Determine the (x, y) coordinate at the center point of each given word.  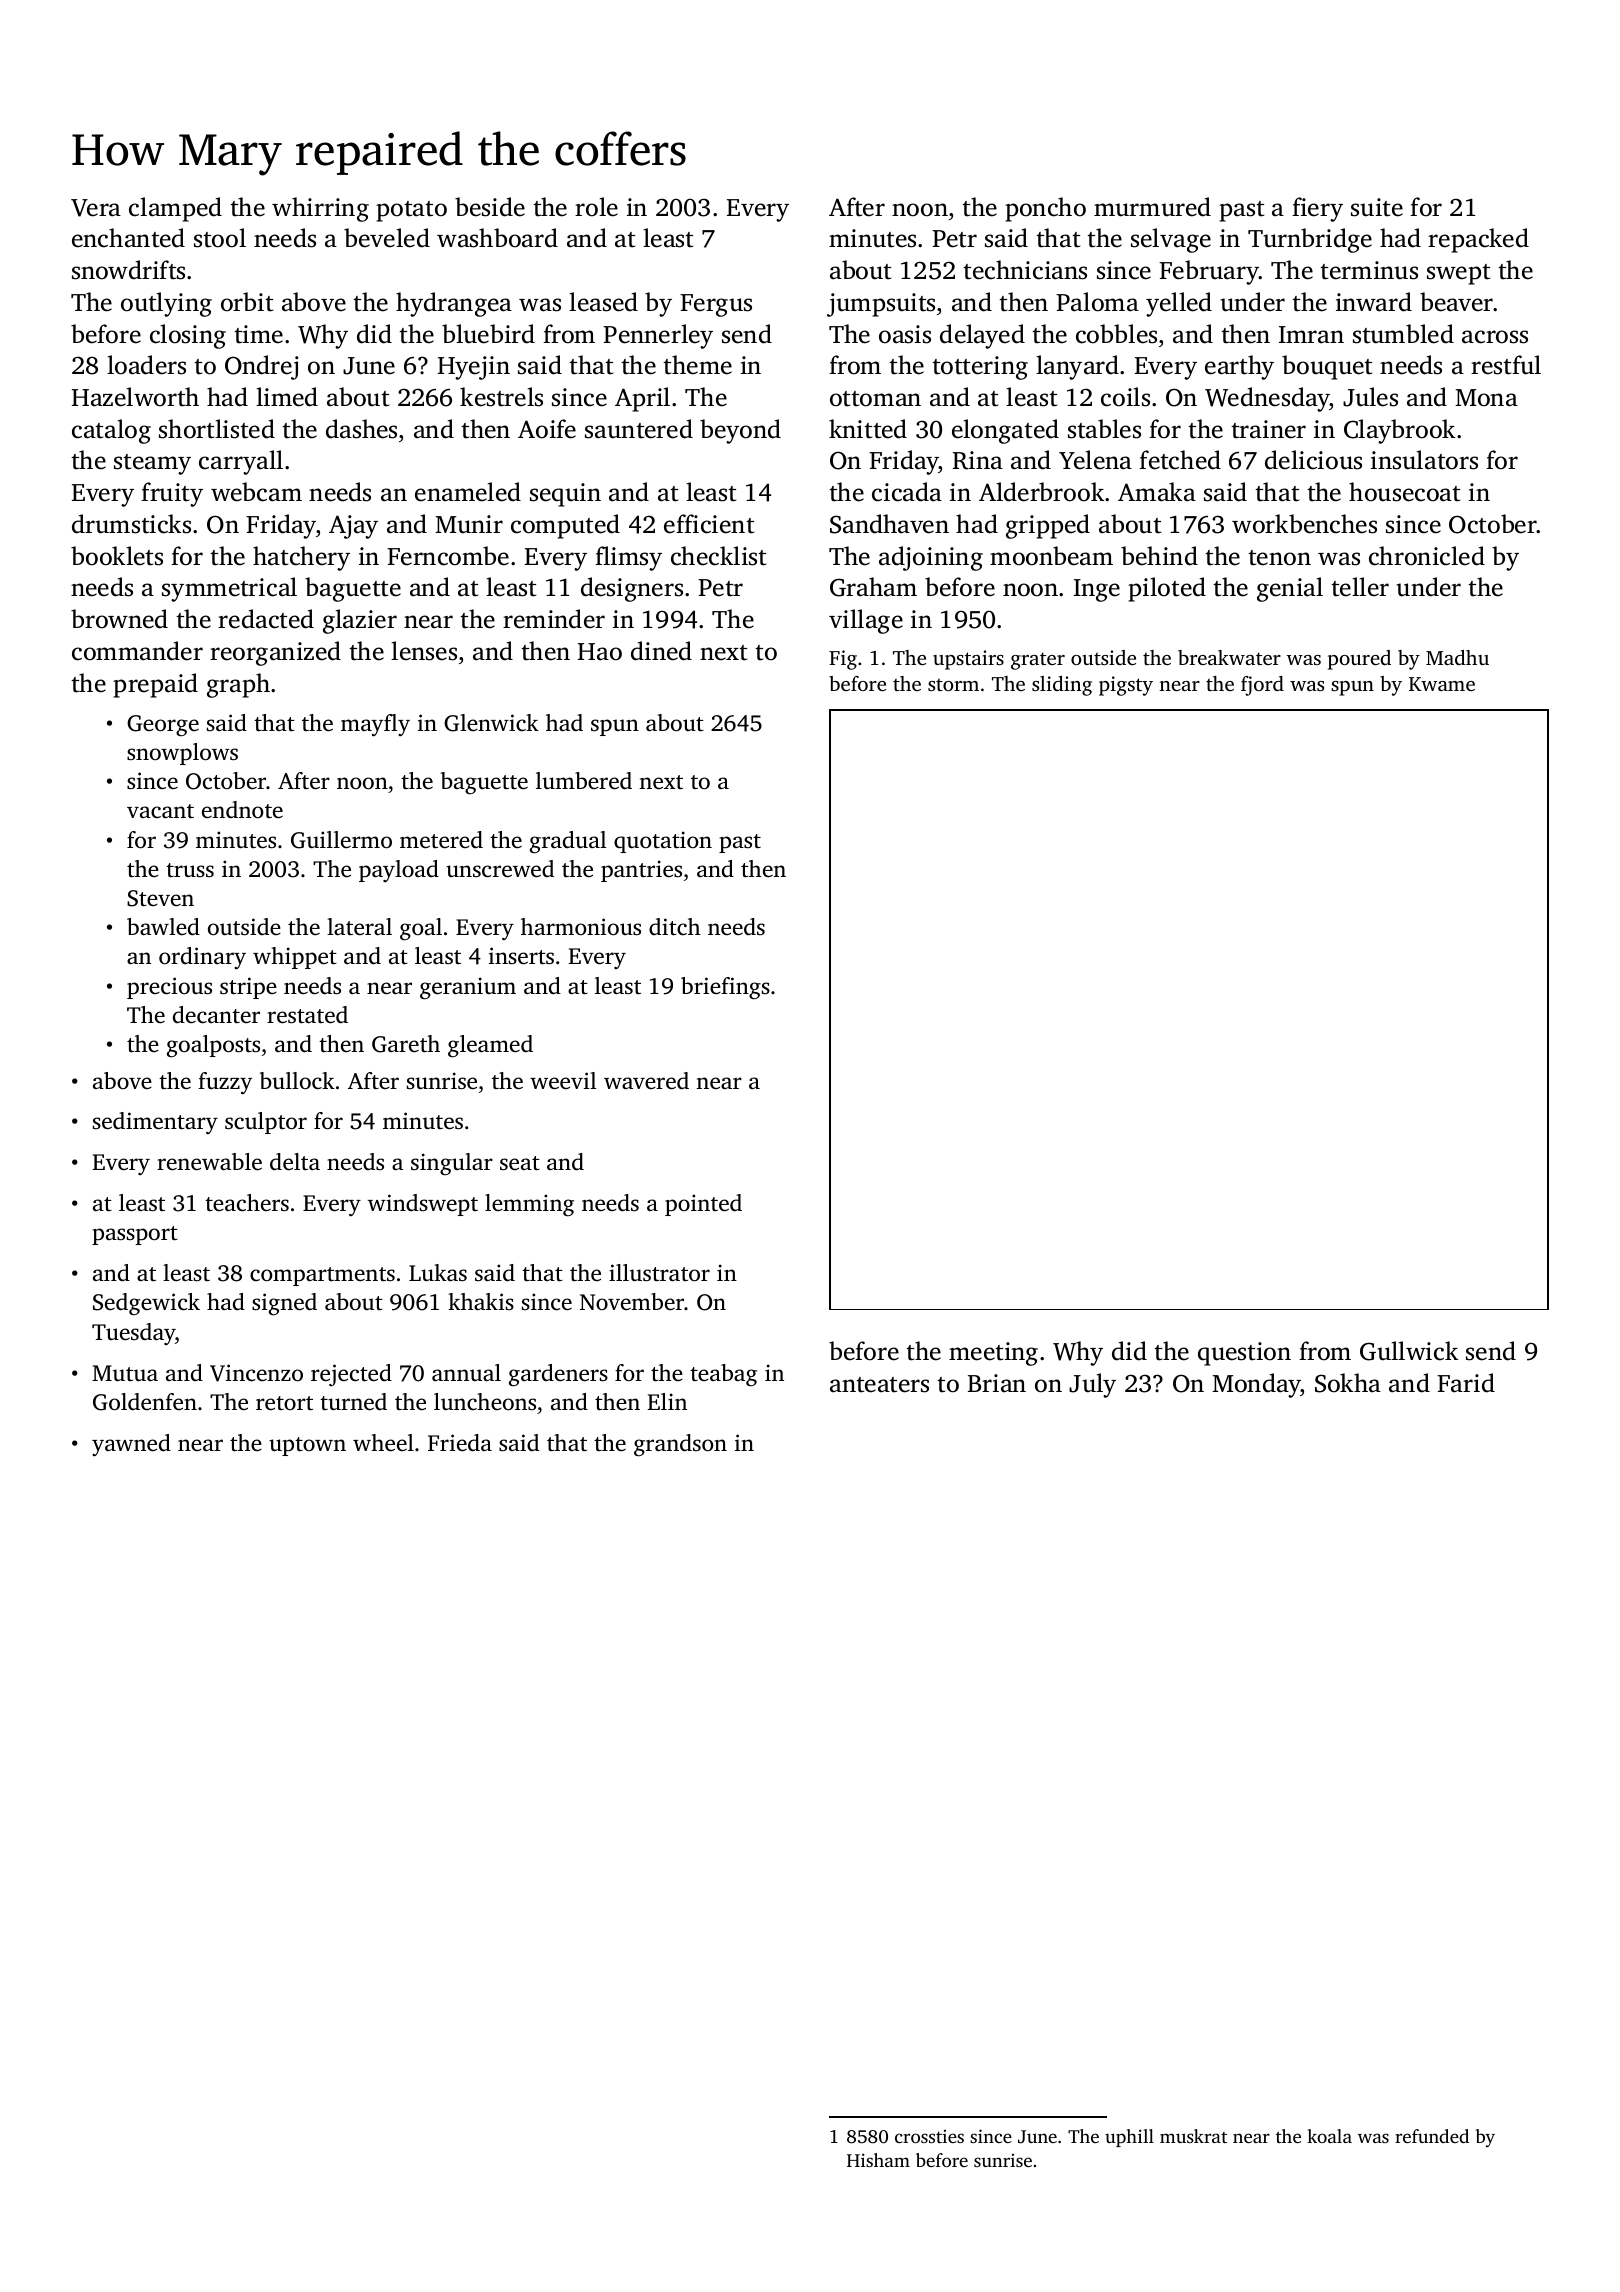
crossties (929, 2136)
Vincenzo (256, 1373)
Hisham (878, 2160)
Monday (1256, 1385)
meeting (993, 1354)
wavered (646, 1081)
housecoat (1404, 492)
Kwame (1442, 684)
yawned (131, 1445)
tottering (980, 368)
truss (190, 870)
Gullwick (1409, 1351)
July (1092, 1385)
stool (220, 238)
